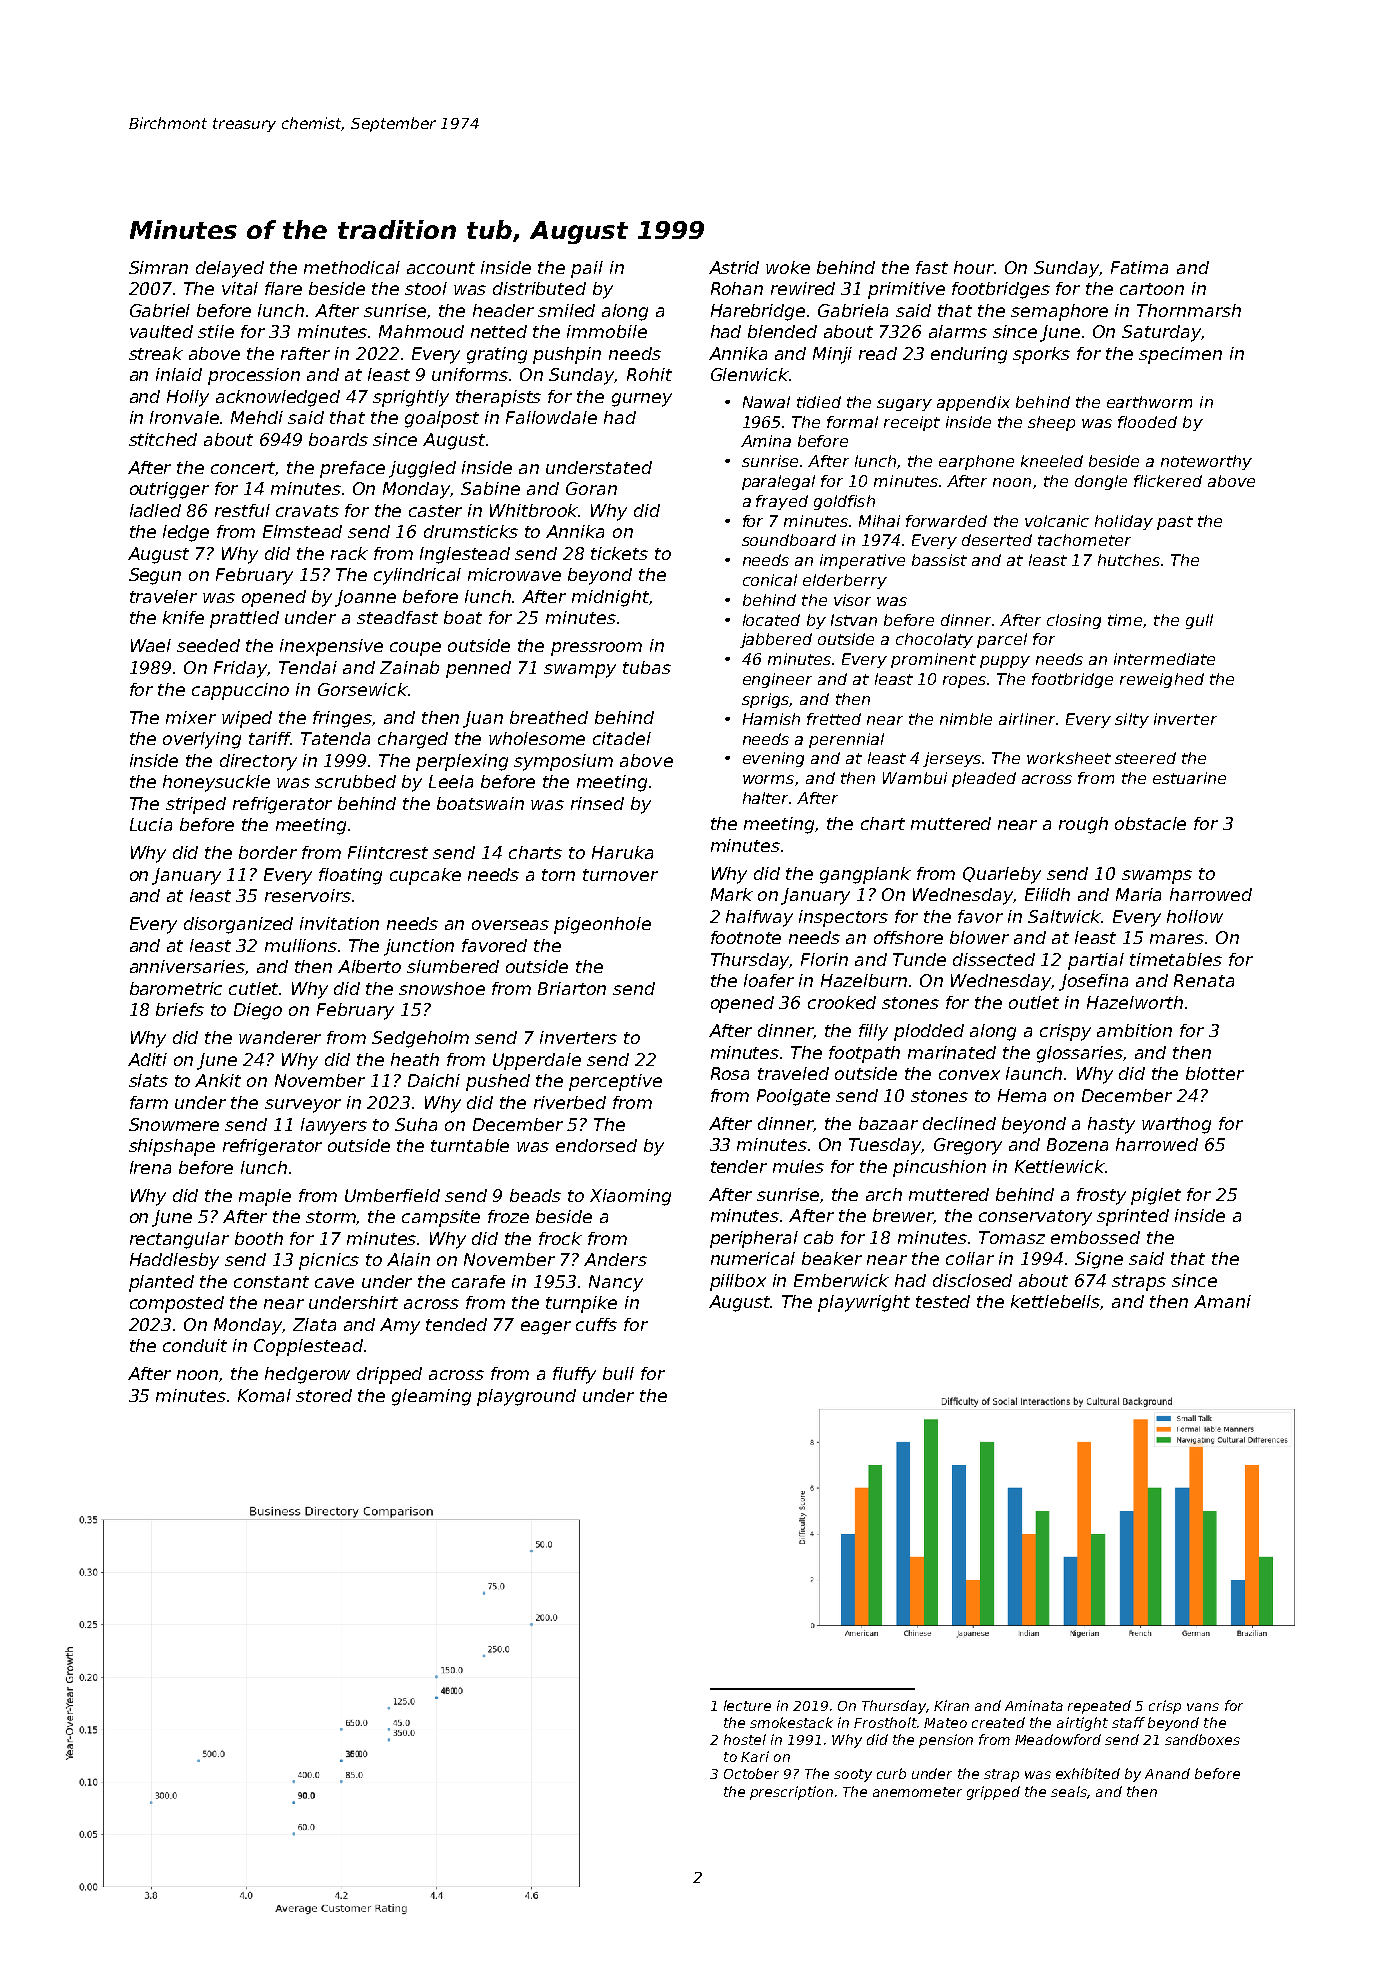 Image resolution: width=1386 pixels, height=1969 pixels. What do you see at coordinates (979, 937) in the document?
I see `blower` at bounding box center [979, 937].
